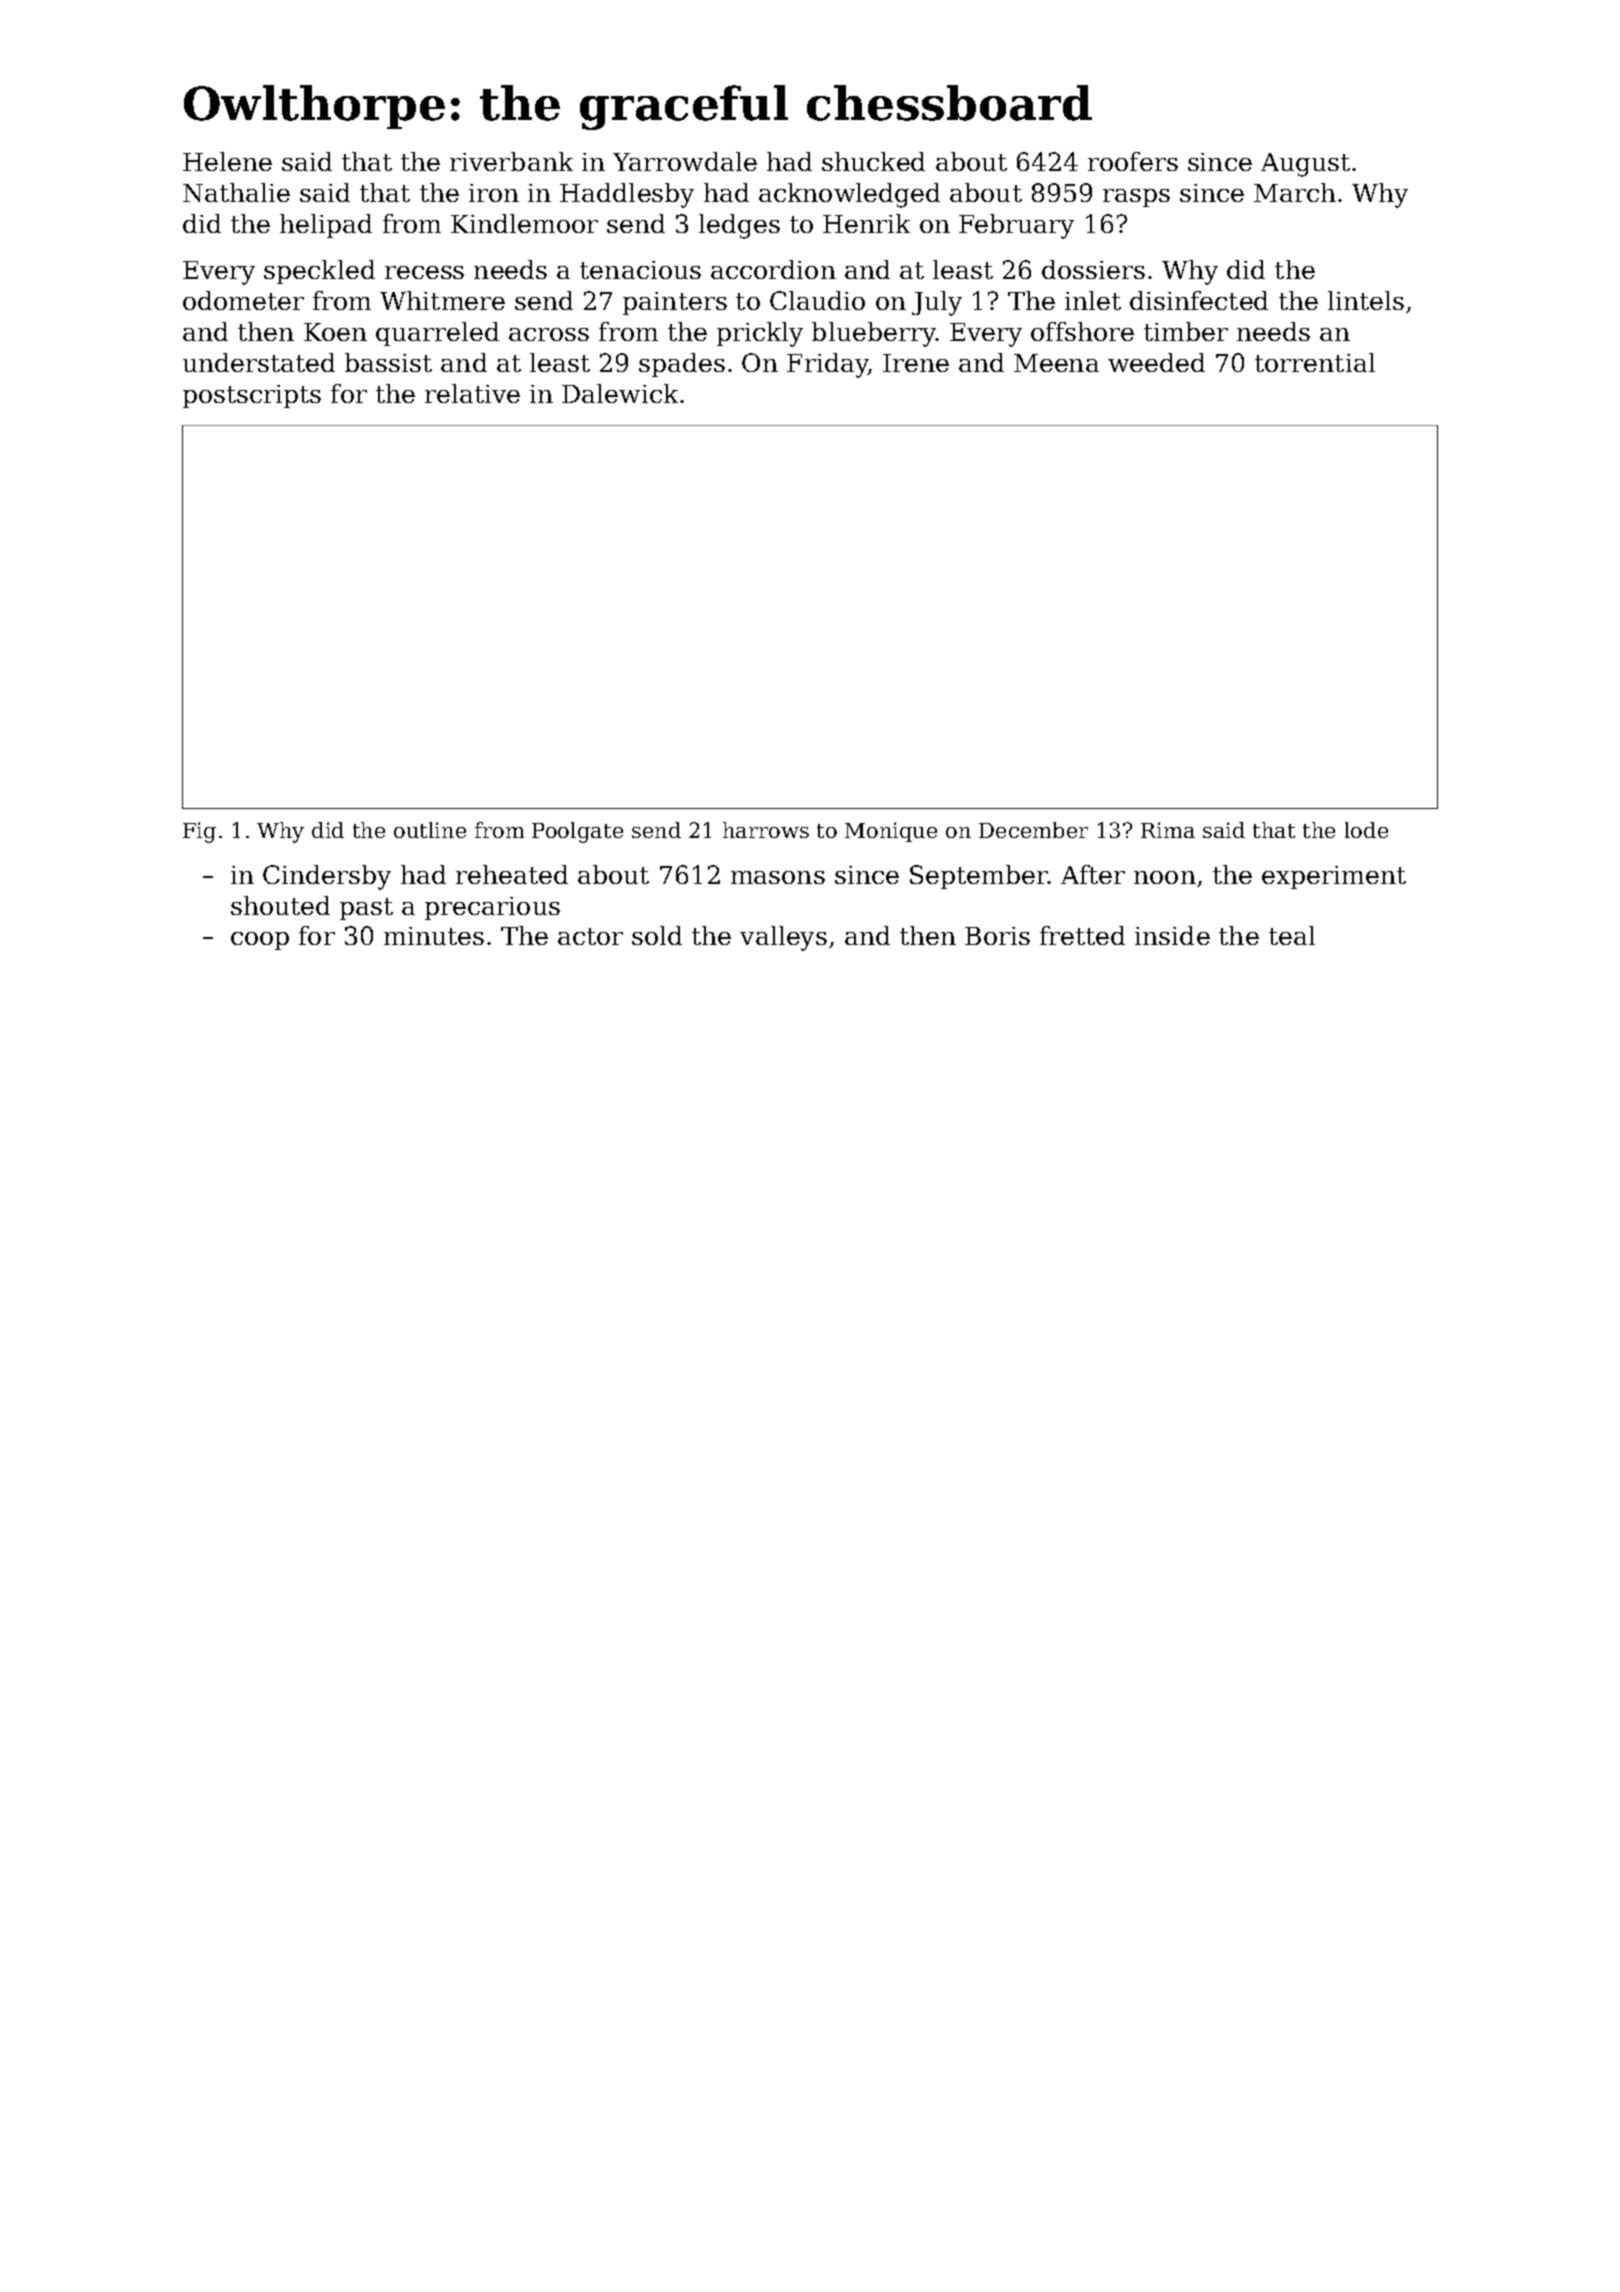 The width and height of the screenshot is (1620, 2292). What do you see at coordinates (577, 832) in the screenshot?
I see `Poolgate` at bounding box center [577, 832].
